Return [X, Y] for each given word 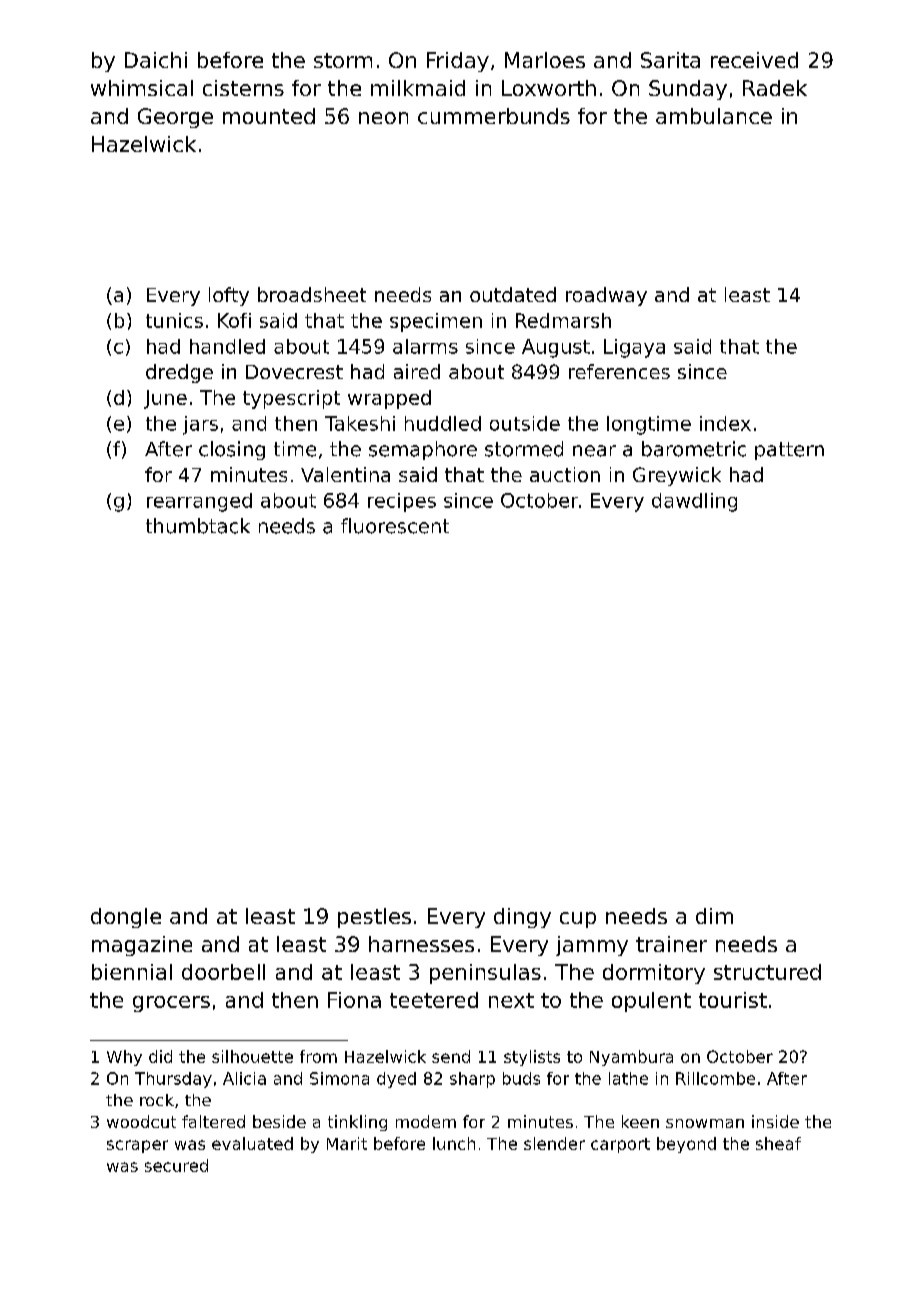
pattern [789, 451]
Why [124, 1058]
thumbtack [198, 526]
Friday [458, 62]
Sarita [670, 60]
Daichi [156, 60]
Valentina [345, 474]
